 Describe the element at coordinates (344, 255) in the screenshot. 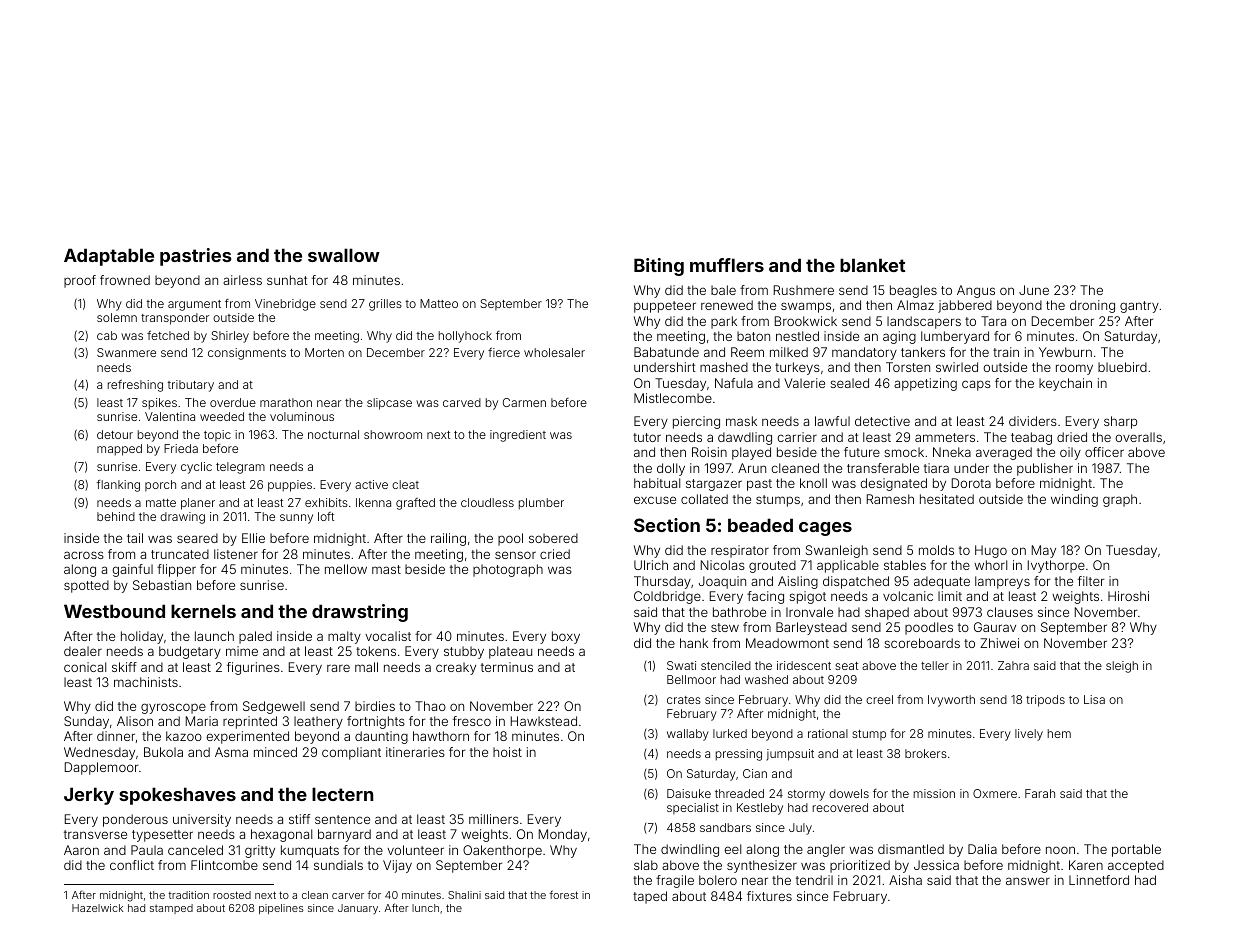

I see `swallow` at that location.
